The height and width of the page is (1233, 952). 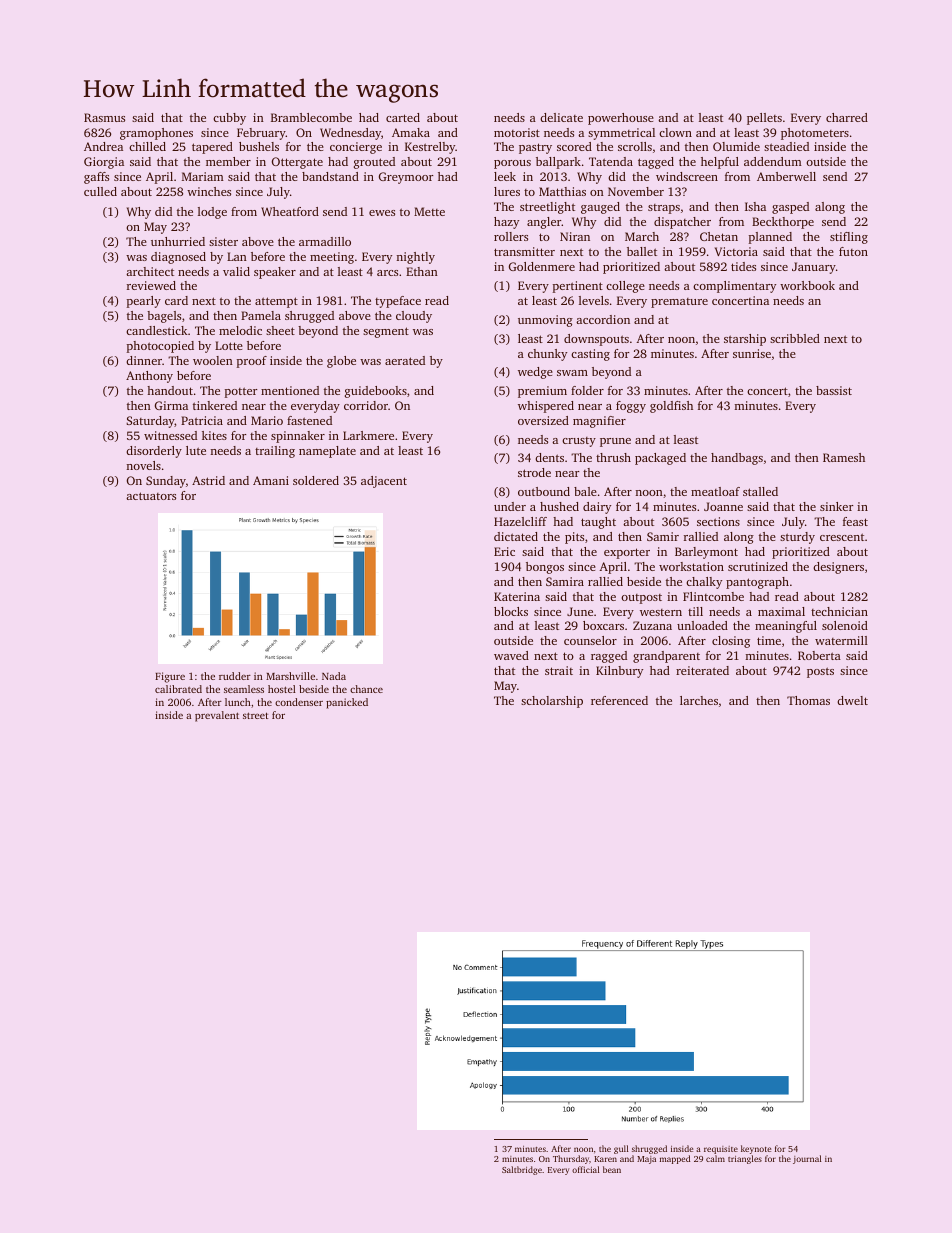 What do you see at coordinates (414, 317) in the page?
I see `cloudy` at bounding box center [414, 317].
